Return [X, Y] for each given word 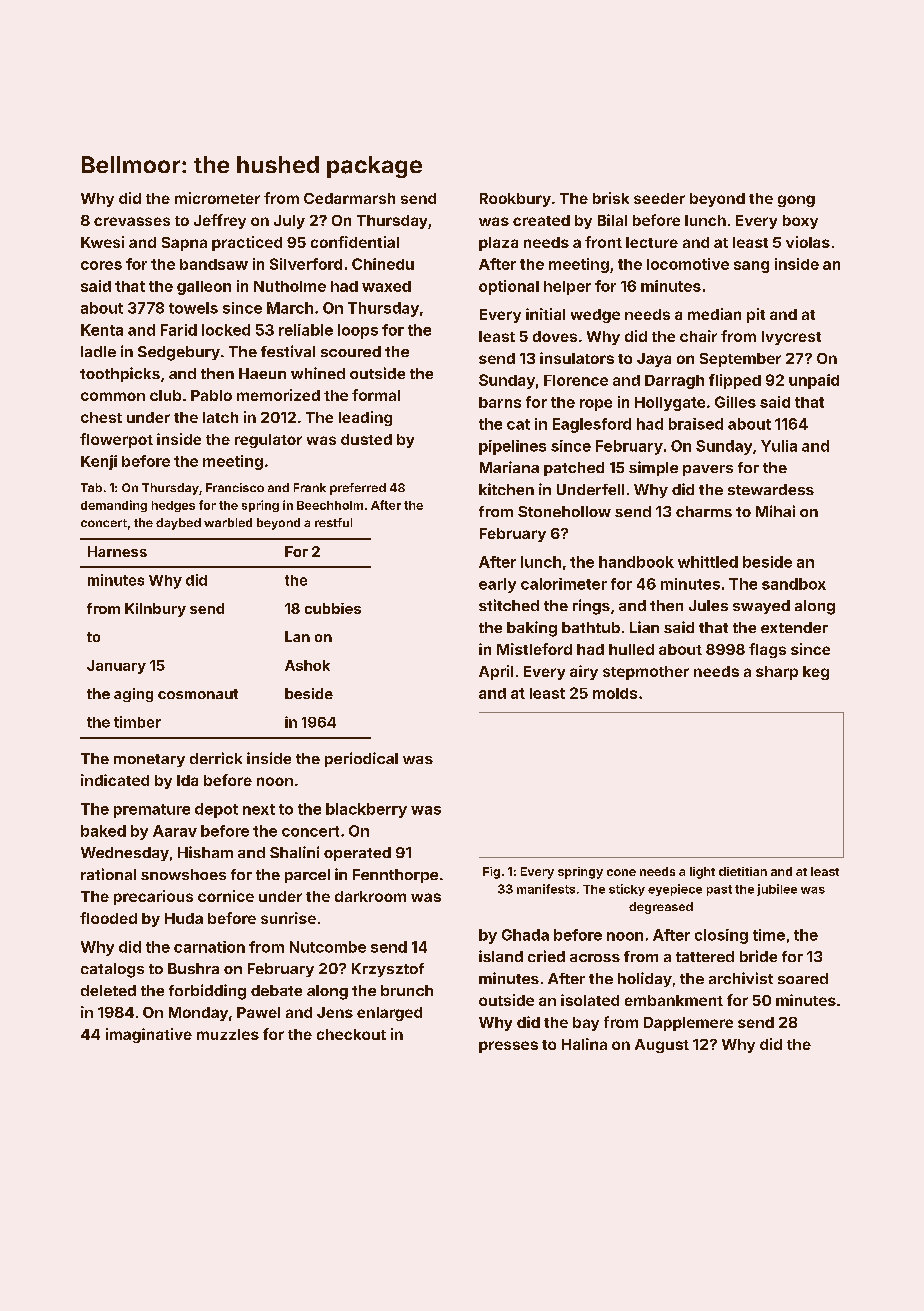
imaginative [149, 1035]
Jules [708, 605]
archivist [741, 978]
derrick [216, 758]
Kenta [102, 330]
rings [591, 607]
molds [615, 693]
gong [796, 201]
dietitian [743, 871]
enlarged [389, 1014]
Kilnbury [155, 610]
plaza [498, 244]
